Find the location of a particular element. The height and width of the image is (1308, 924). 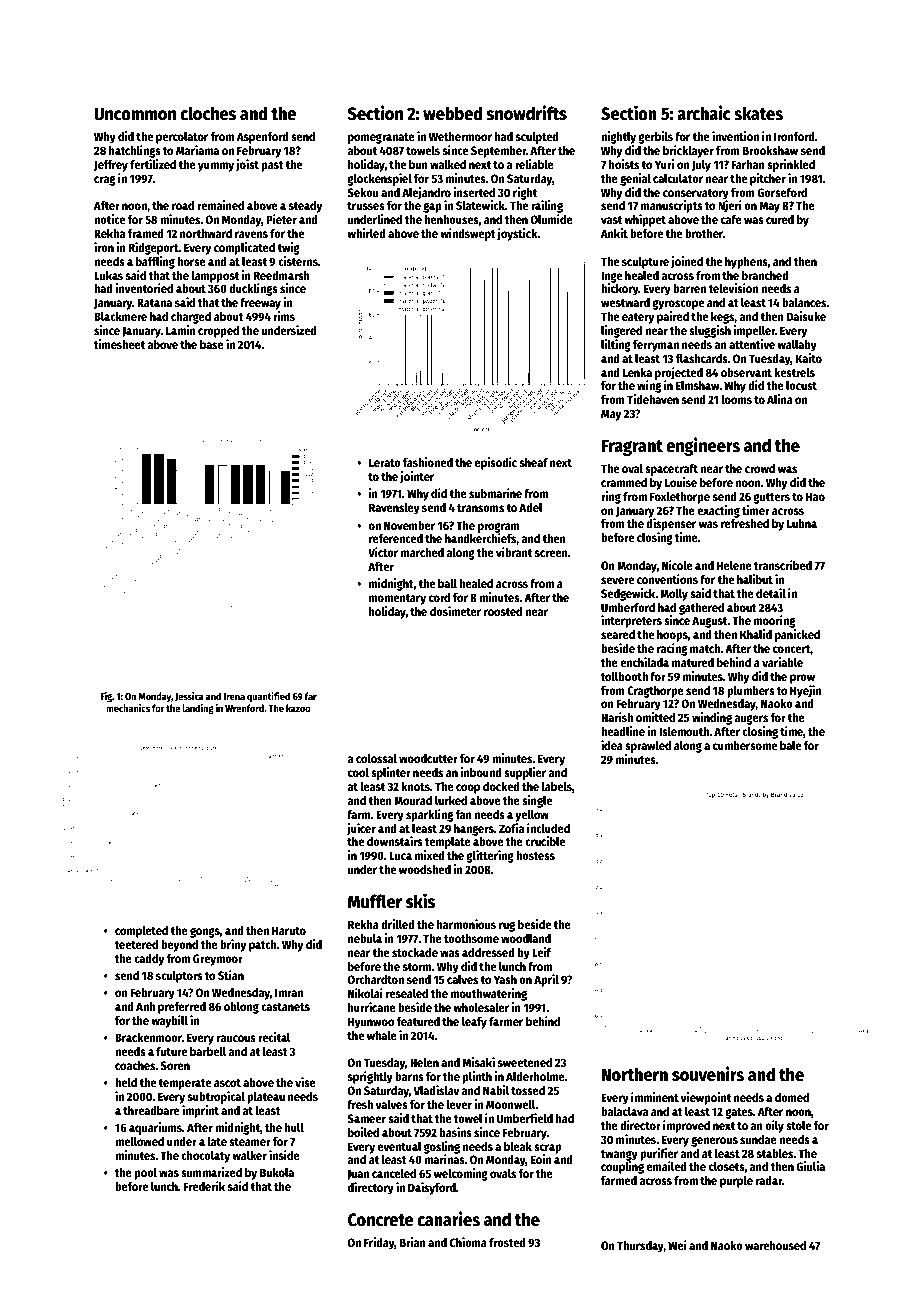

Hyejin is located at coordinates (805, 691).
